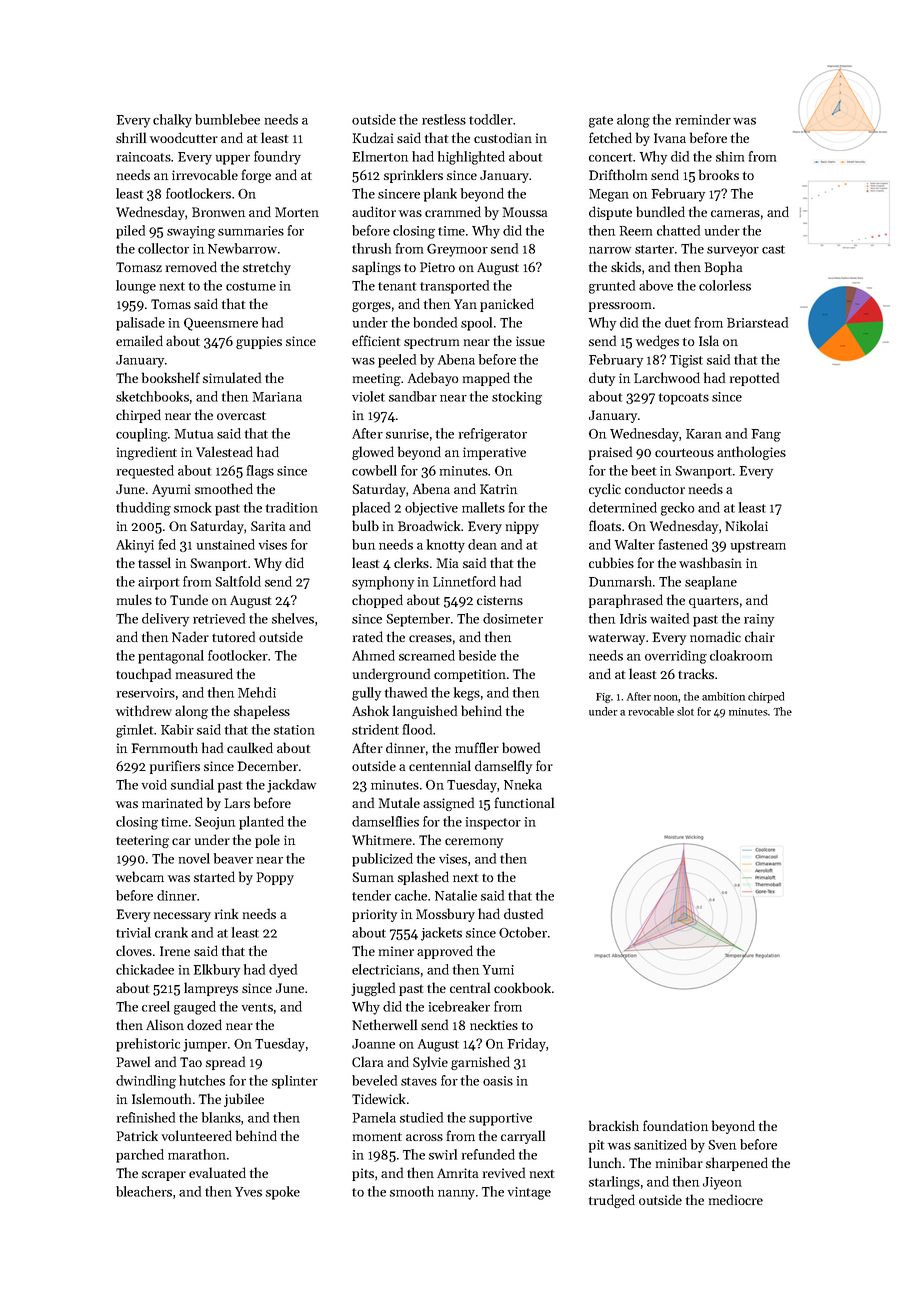 This screenshot has height=1316, width=908. I want to click on vents, so click(257, 1007).
